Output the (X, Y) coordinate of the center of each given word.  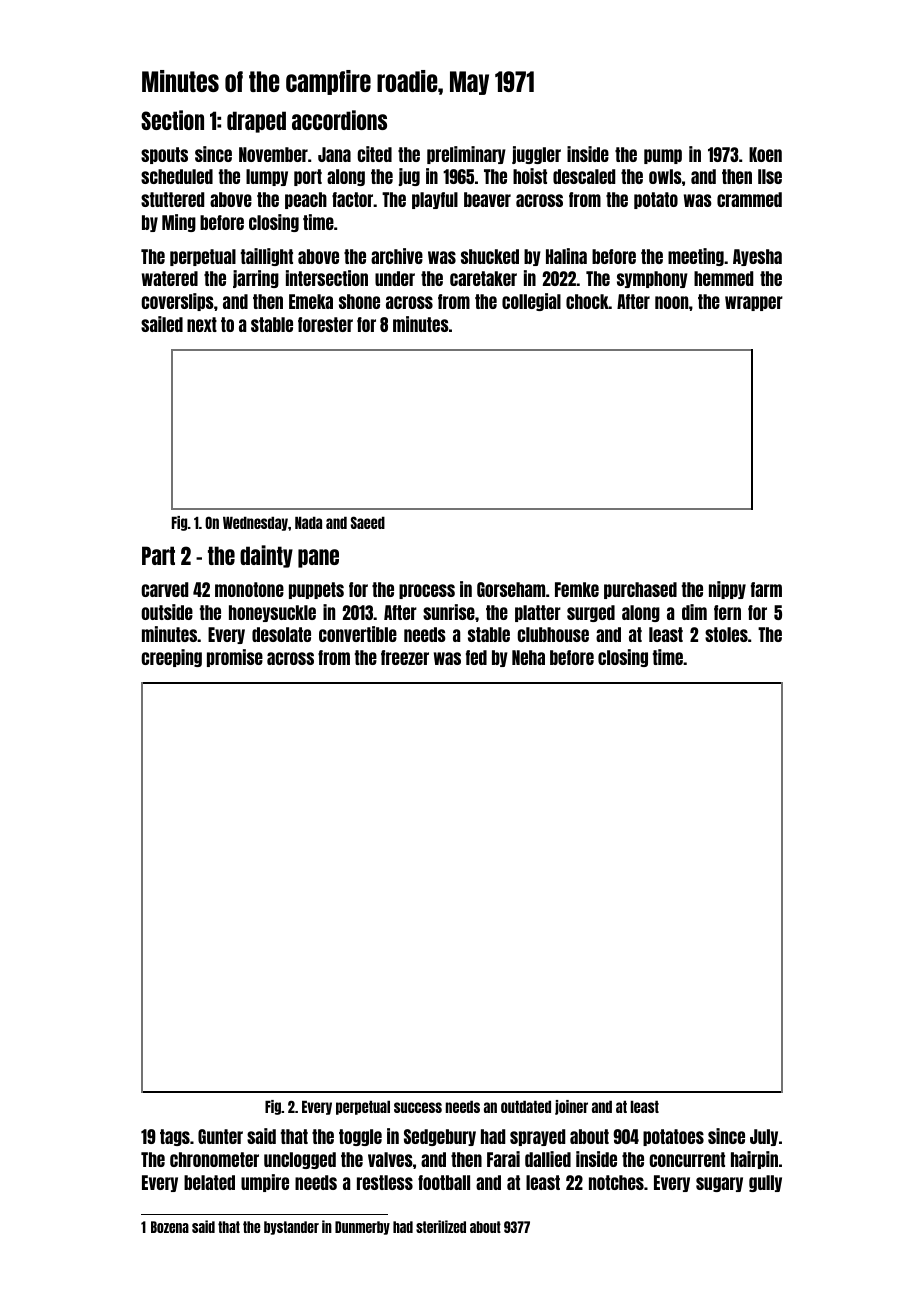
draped (256, 122)
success (418, 1107)
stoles (726, 634)
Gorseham (511, 589)
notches (616, 1182)
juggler (536, 155)
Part (158, 555)
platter (538, 613)
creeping (171, 658)
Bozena (170, 1227)
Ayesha (757, 257)
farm (766, 589)
